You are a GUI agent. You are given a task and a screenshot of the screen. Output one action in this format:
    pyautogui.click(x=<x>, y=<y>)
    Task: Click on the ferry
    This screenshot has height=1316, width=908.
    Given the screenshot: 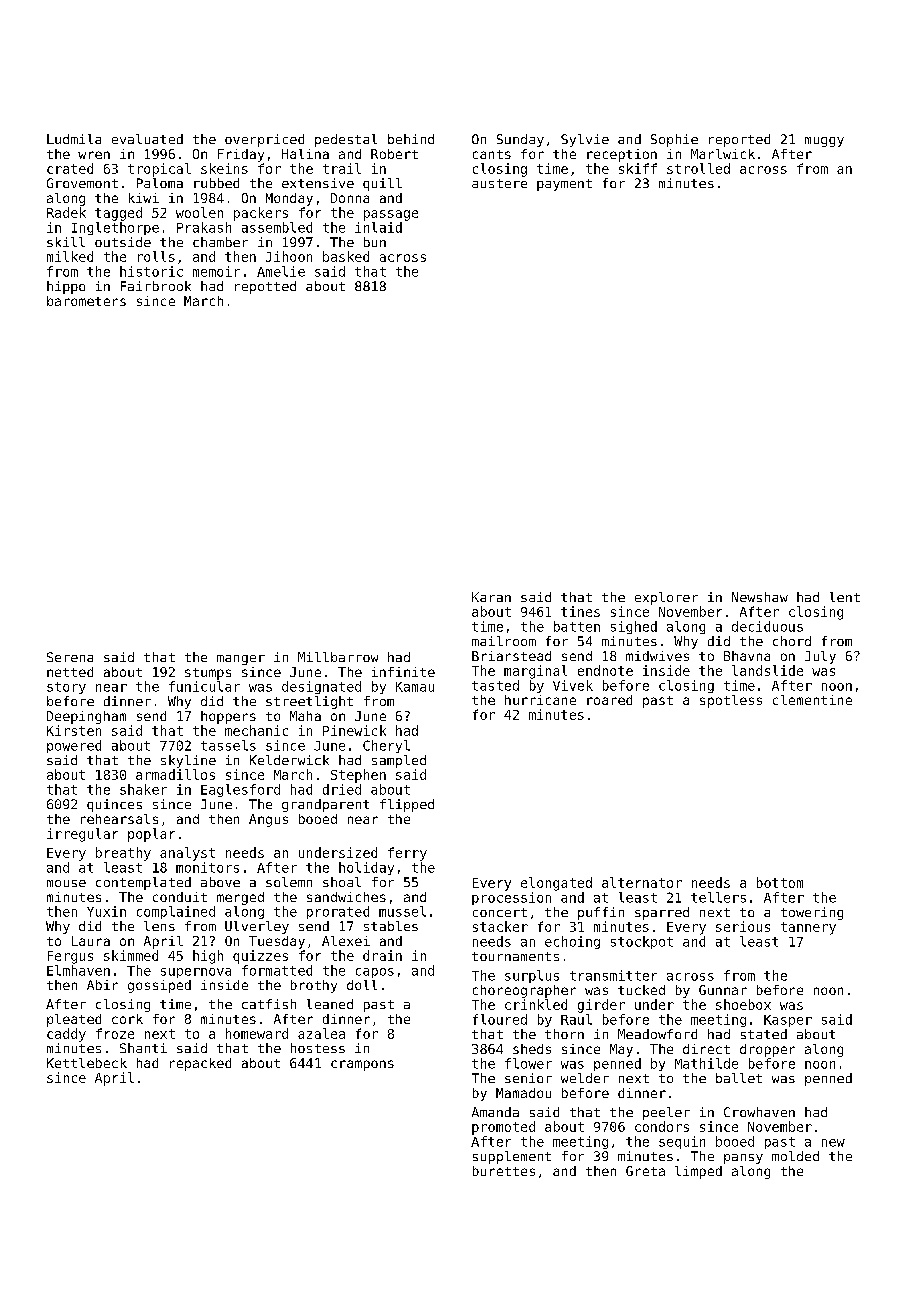 What is the action you would take?
    pyautogui.click(x=407, y=854)
